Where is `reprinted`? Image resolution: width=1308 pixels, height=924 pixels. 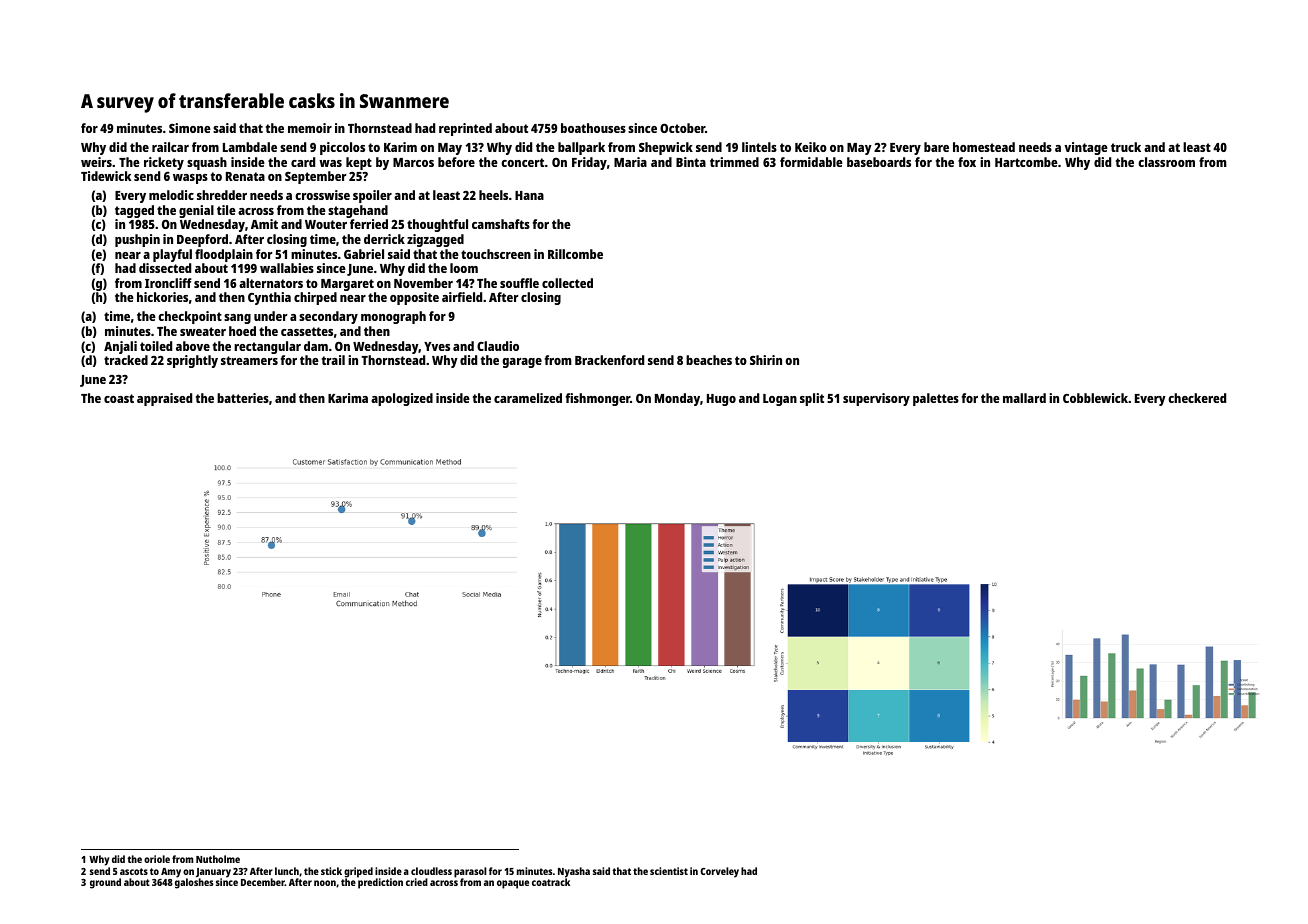
reprinted is located at coordinates (465, 129).
